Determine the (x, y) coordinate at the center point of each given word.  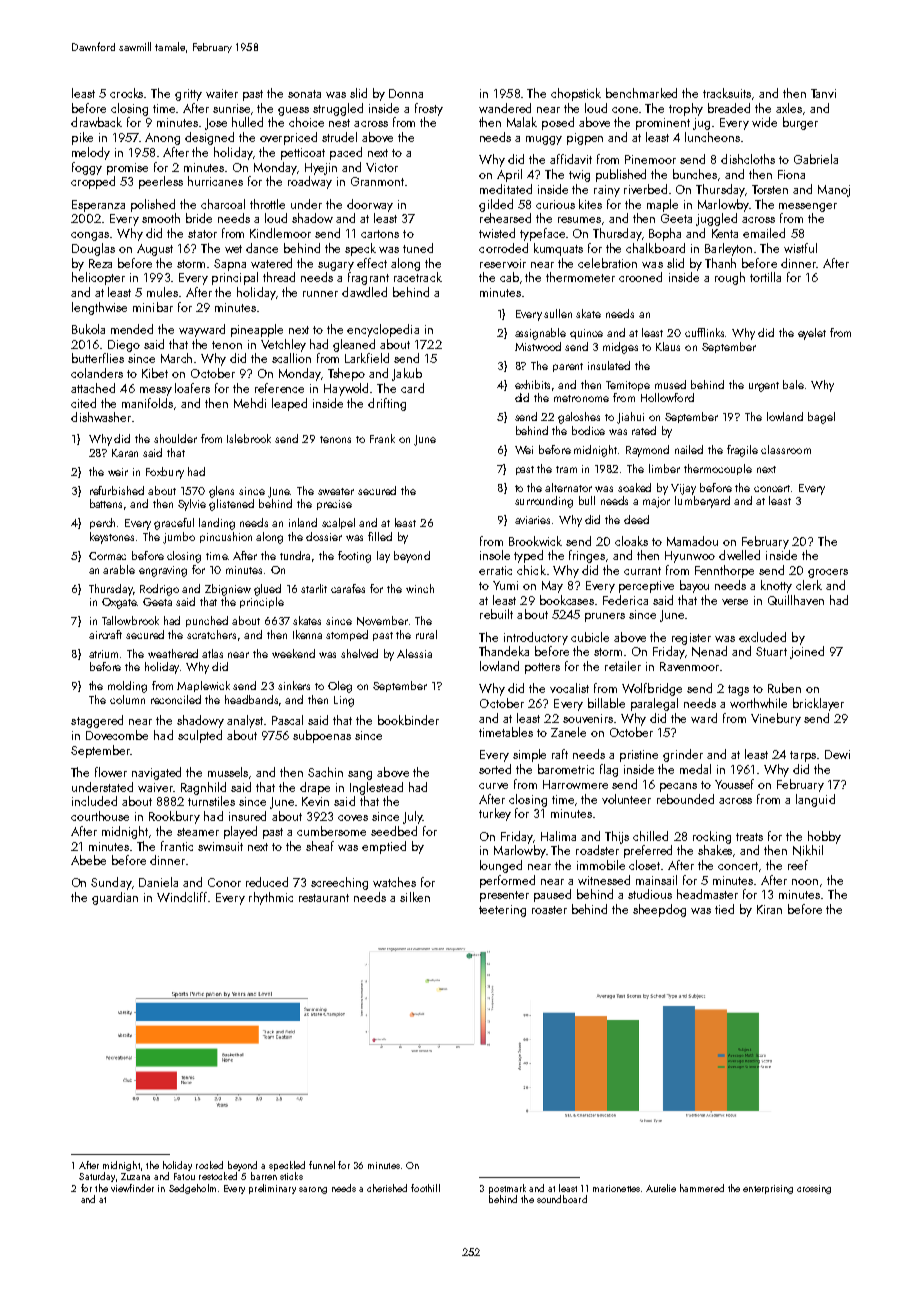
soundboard (562, 1199)
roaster (549, 910)
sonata (304, 94)
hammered (702, 1188)
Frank (382, 438)
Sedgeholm (192, 1189)
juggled (716, 219)
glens (221, 492)
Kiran (769, 909)
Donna (406, 93)
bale (793, 384)
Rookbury (174, 817)
